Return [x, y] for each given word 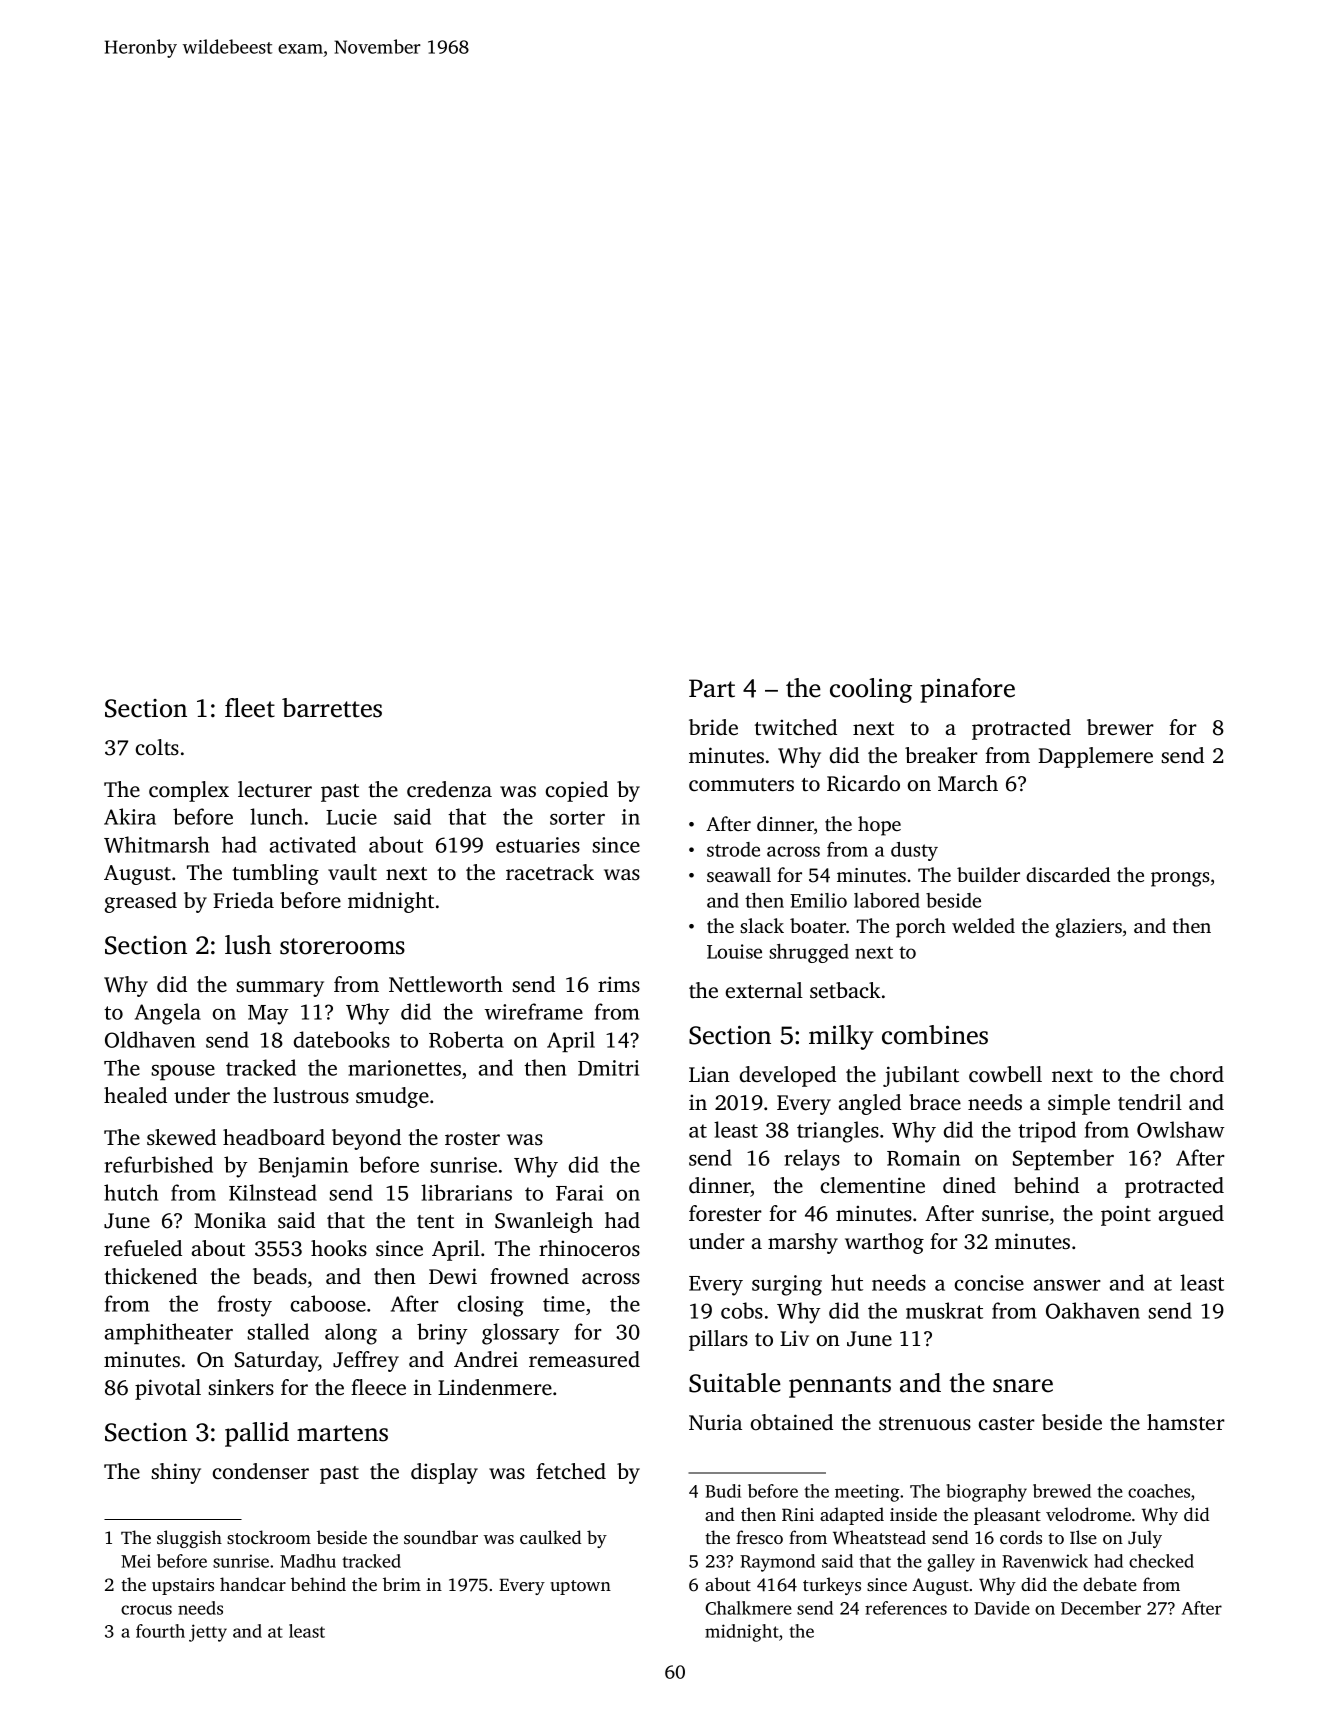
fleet [250, 708]
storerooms [342, 946]
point [1126, 1215]
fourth [160, 1631]
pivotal [168, 1389]
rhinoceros [589, 1248]
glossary [520, 1334]
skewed [181, 1137]
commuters [741, 785]
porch [921, 928]
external [764, 990]
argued [1191, 1215]
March [968, 783]
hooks [339, 1248]
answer [1067, 1285]
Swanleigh [544, 1222]
